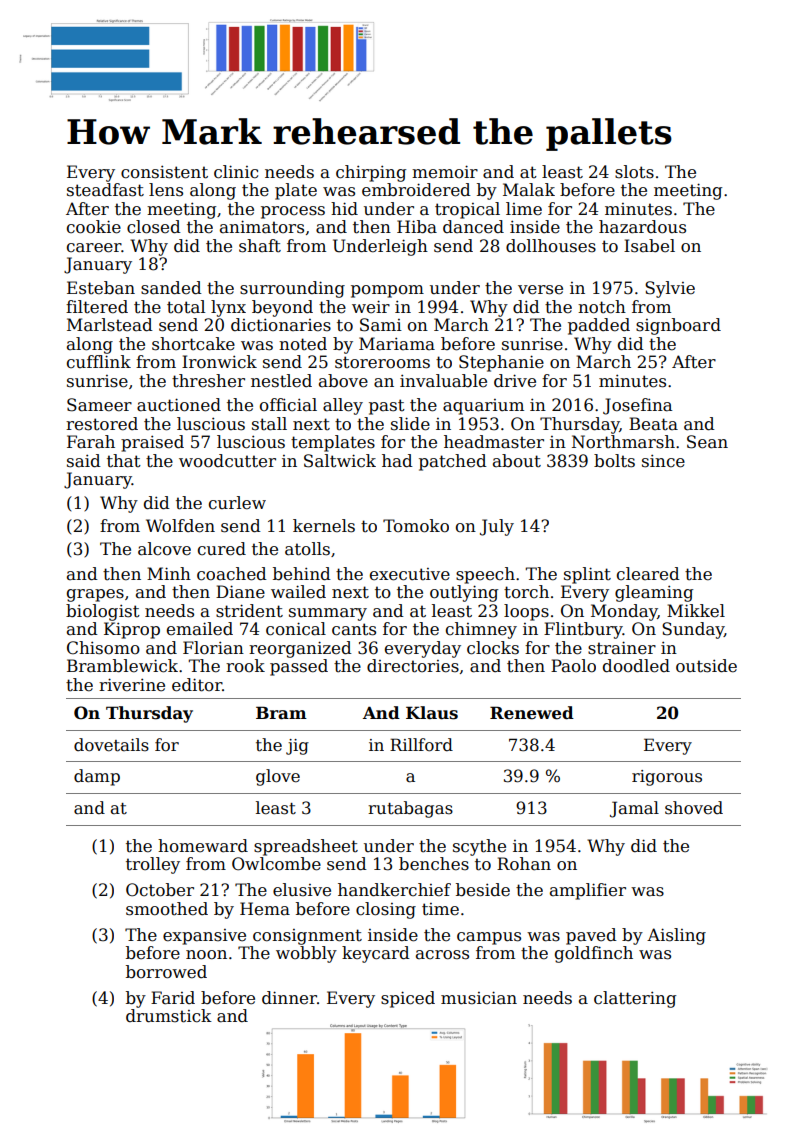 The width and height of the screenshot is (807, 1145). Describe the element at coordinates (408, 999) in the screenshot. I see `spiced` at that location.
